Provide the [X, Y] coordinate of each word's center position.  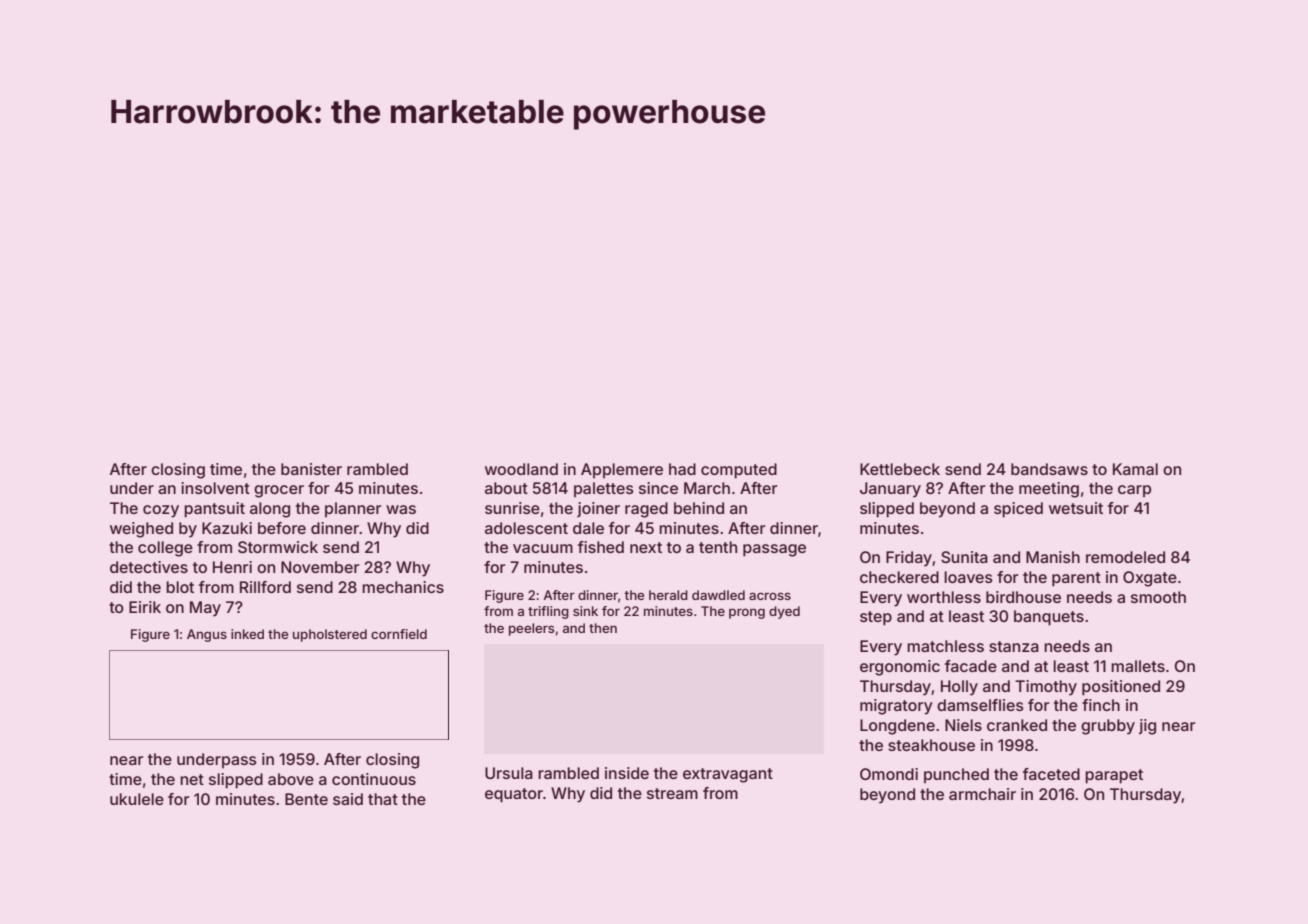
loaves [968, 577]
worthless [944, 597]
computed [739, 471]
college [165, 549]
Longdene [897, 727]
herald [668, 595]
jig [1147, 727]
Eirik [145, 607]
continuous [374, 779]
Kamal [1135, 469]
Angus [207, 635]
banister [311, 469]
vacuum [543, 548]
